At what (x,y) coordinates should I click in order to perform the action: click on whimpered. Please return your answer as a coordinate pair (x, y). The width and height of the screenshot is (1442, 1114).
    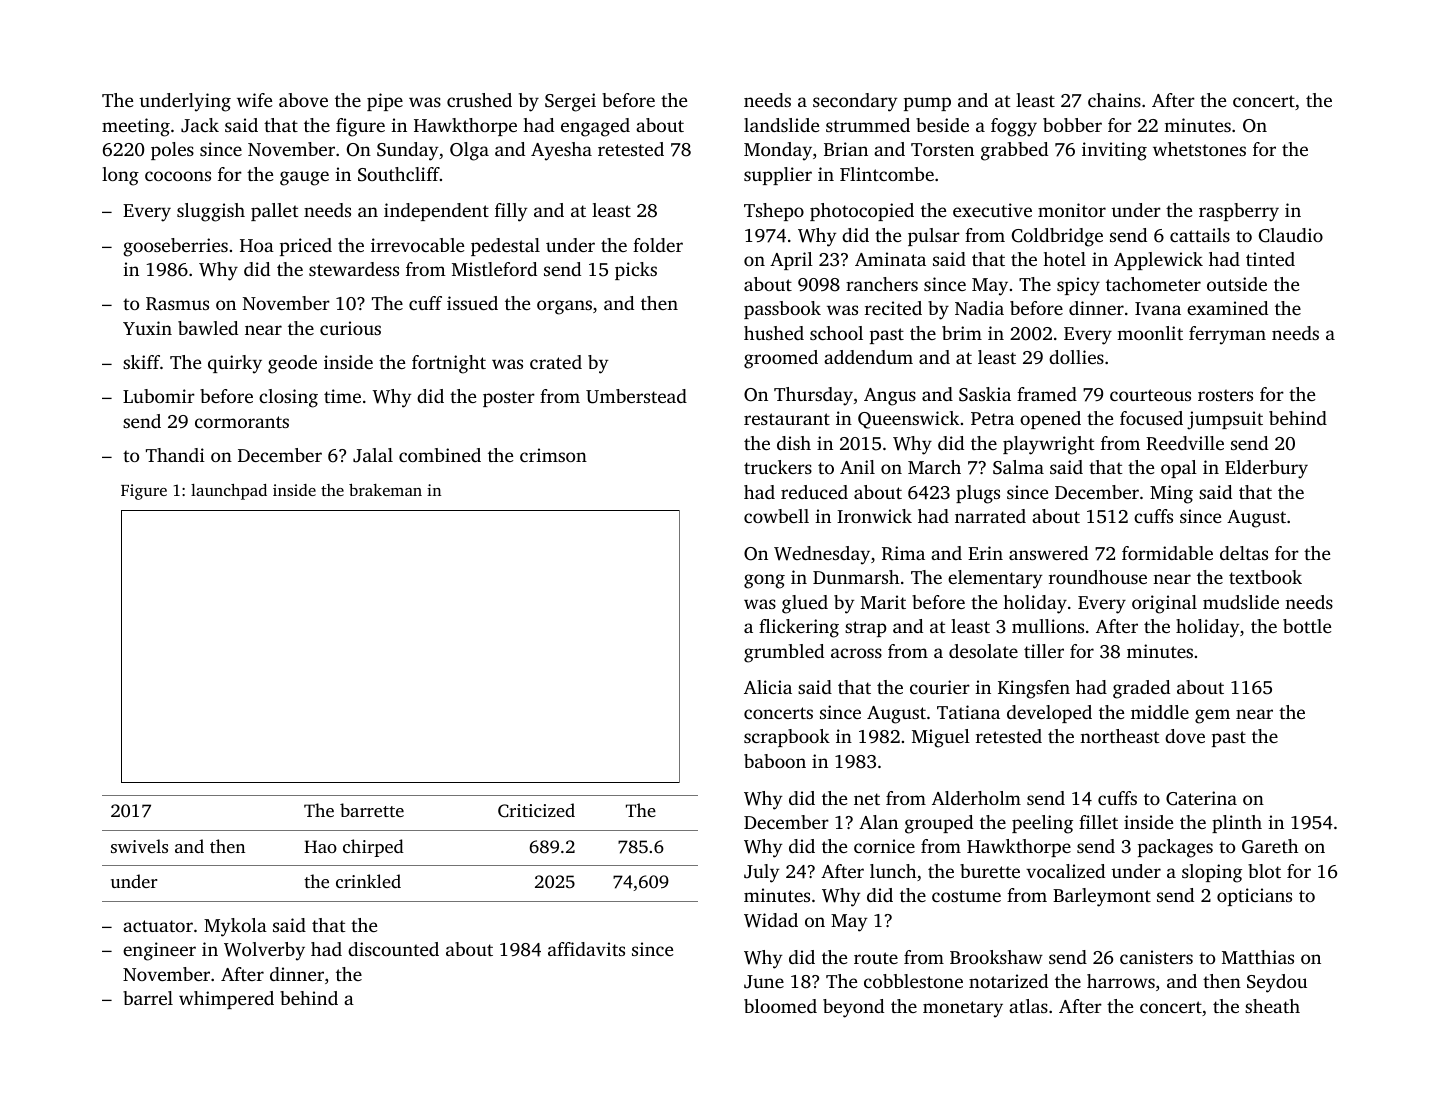
    Looking at the image, I should click on (226, 1000).
